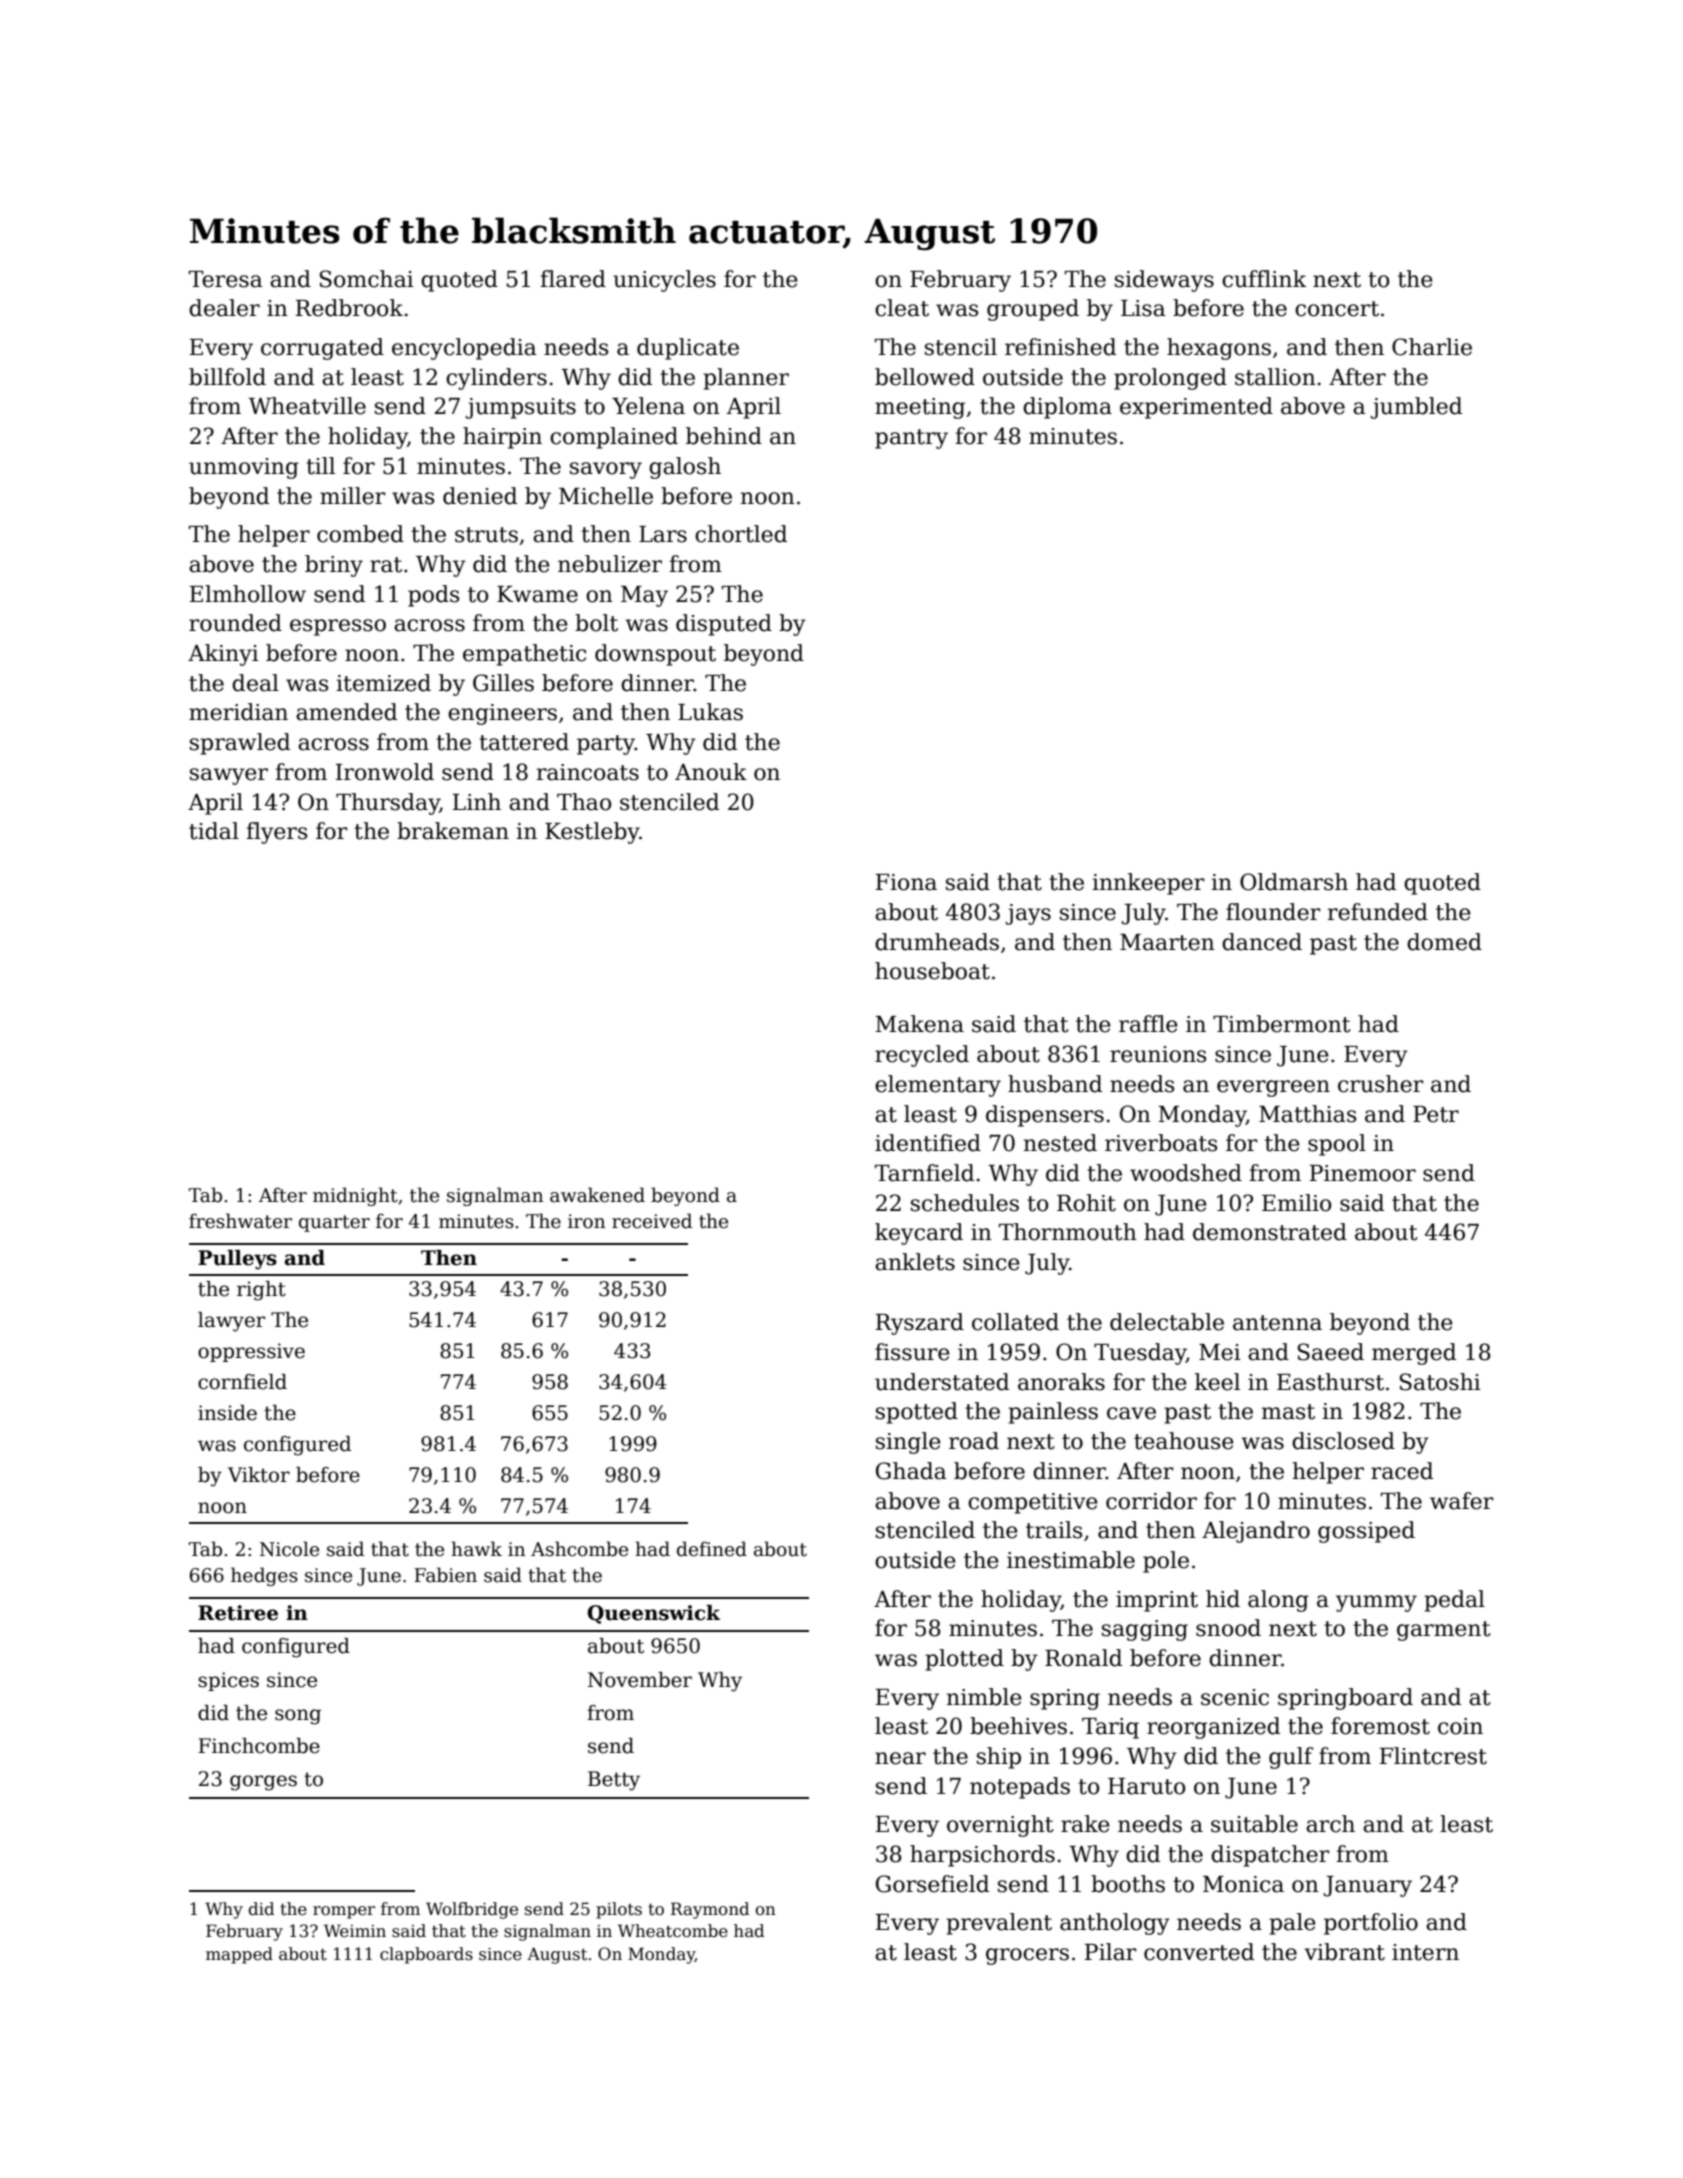  What do you see at coordinates (263, 1783) in the screenshot?
I see `gorges` at bounding box center [263, 1783].
